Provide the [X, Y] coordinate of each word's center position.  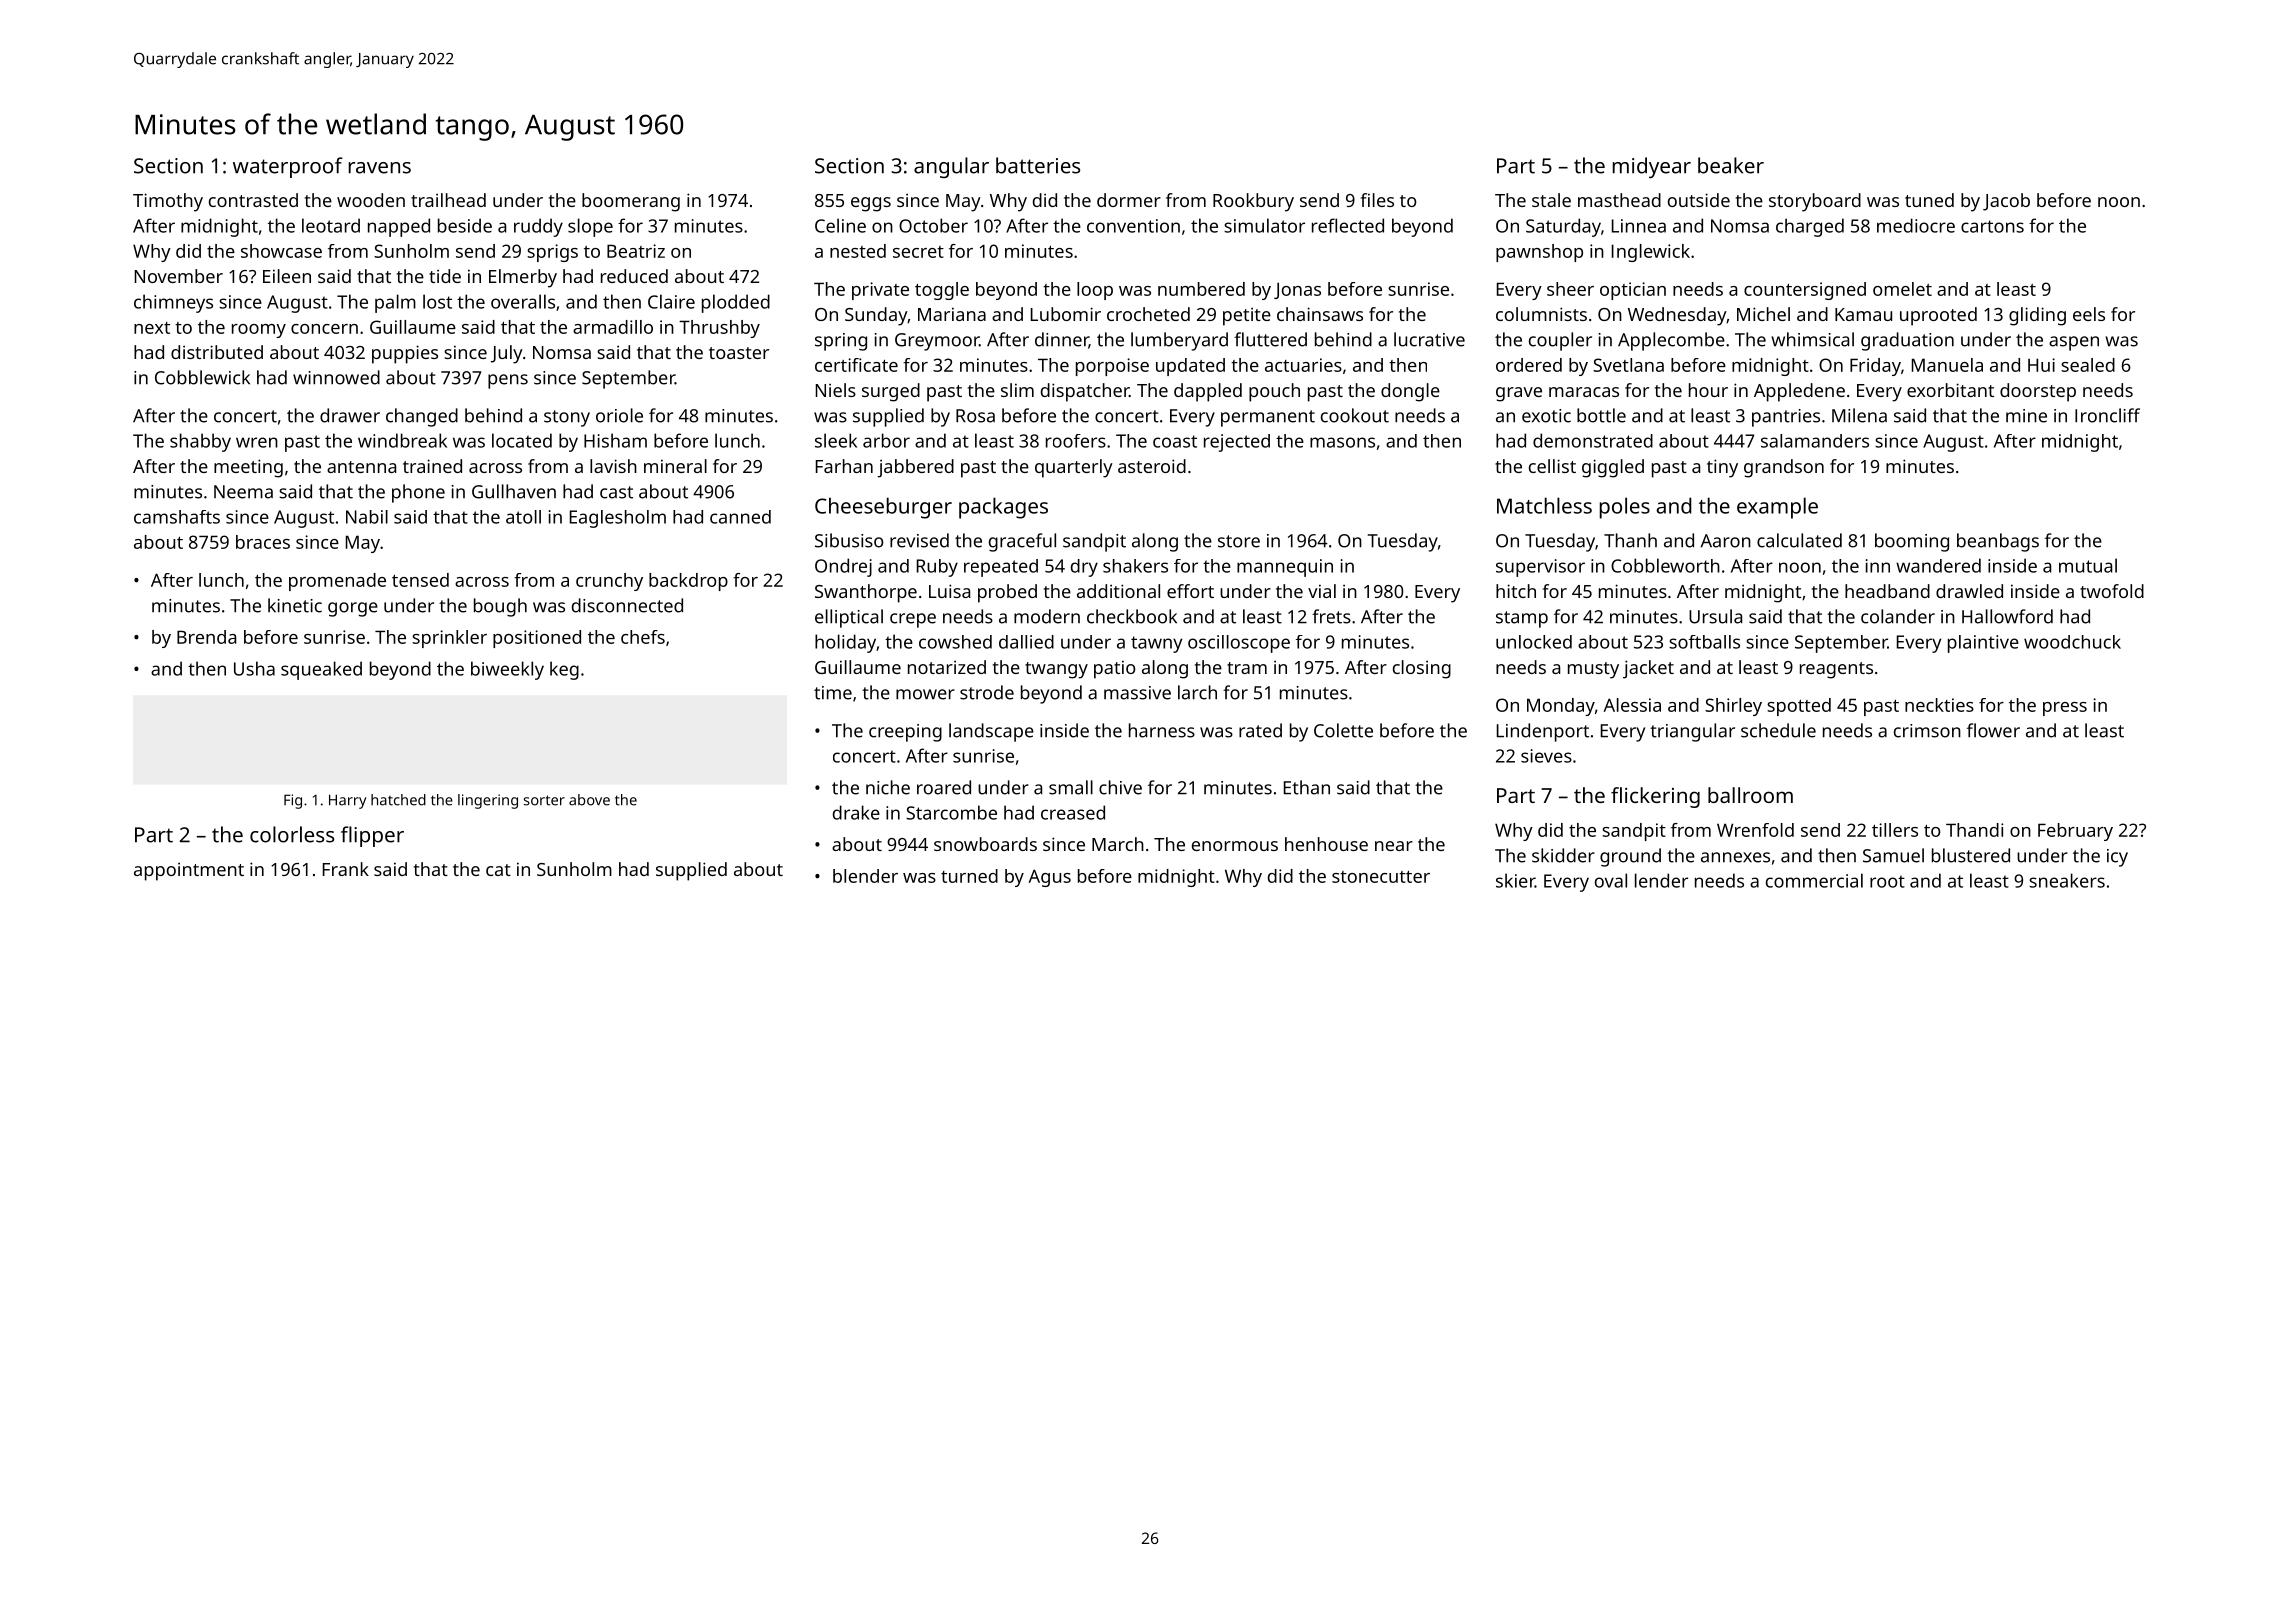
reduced [634, 276]
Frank [346, 869]
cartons [1992, 226]
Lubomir [1066, 314]
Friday [1875, 367]
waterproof [288, 167]
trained [432, 466]
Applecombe [1671, 341]
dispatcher [1085, 392]
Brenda [206, 637]
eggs [871, 204]
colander [1898, 616]
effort [1190, 591]
